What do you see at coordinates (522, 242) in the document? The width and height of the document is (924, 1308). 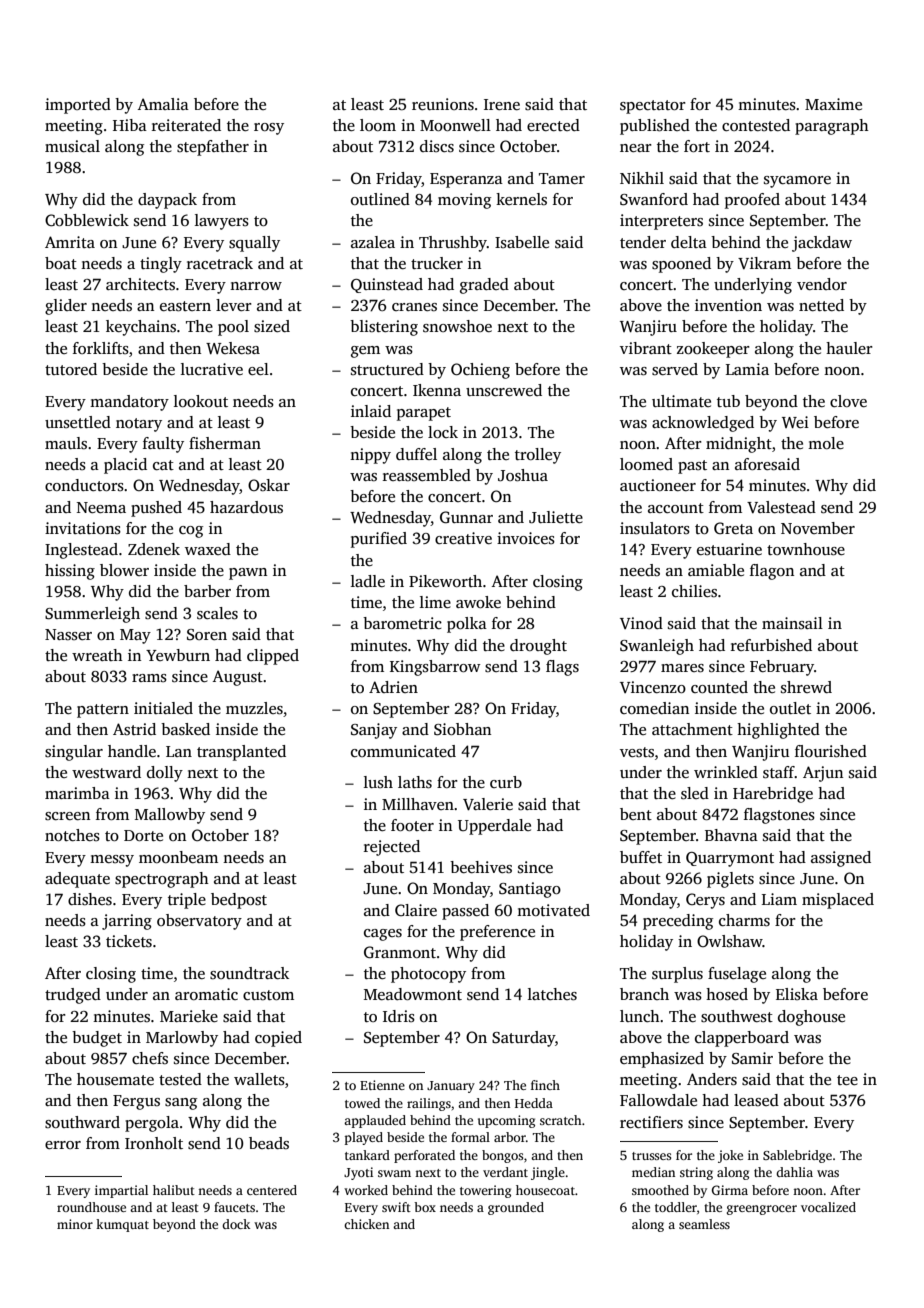 I see `Isabelle` at bounding box center [522, 242].
